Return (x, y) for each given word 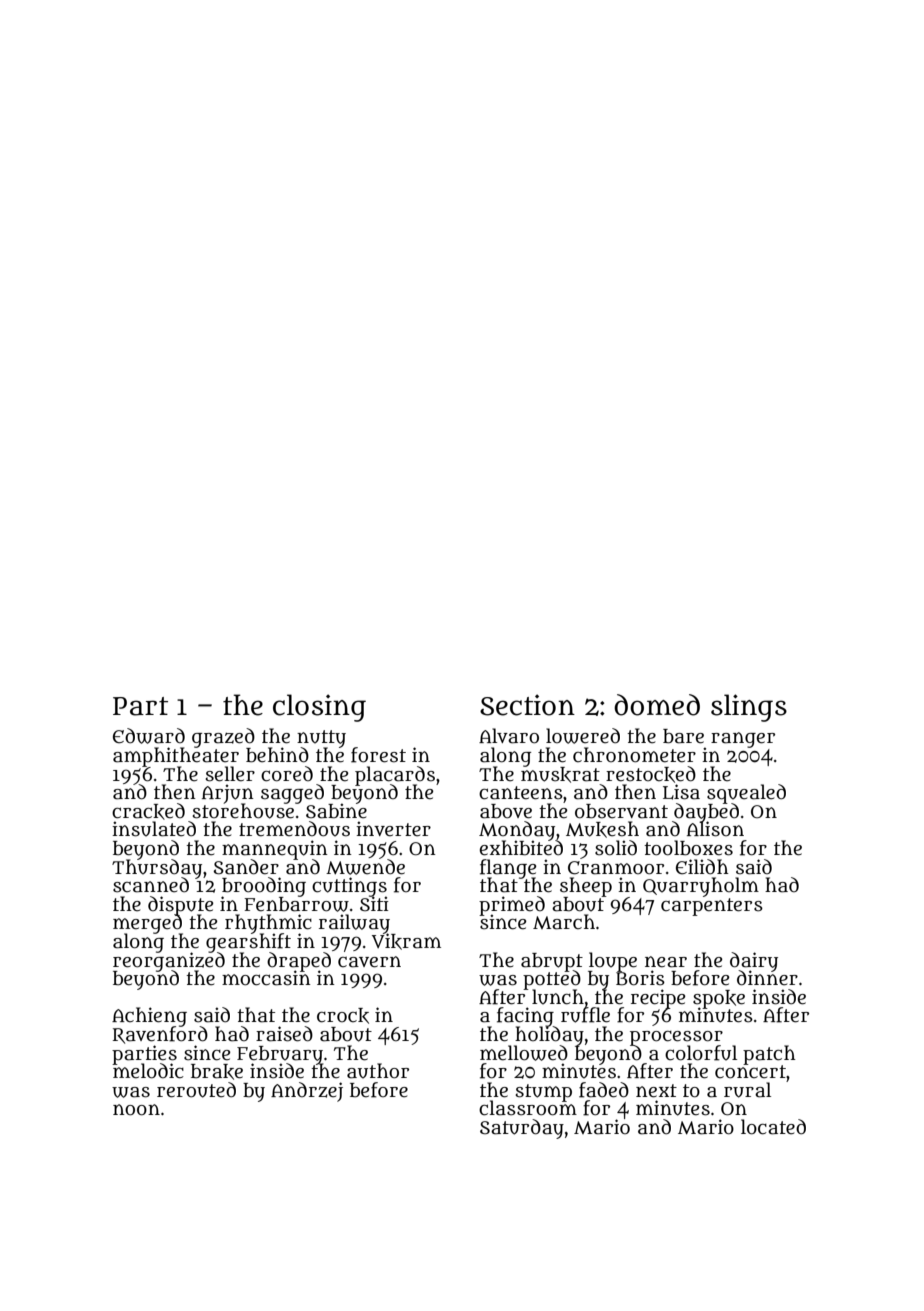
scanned (151, 885)
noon (136, 1110)
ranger (743, 740)
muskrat (560, 775)
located (773, 1127)
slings (749, 708)
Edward (149, 736)
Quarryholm (701, 887)
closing (319, 708)
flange (508, 868)
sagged (292, 794)
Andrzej (307, 1092)
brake (217, 1072)
